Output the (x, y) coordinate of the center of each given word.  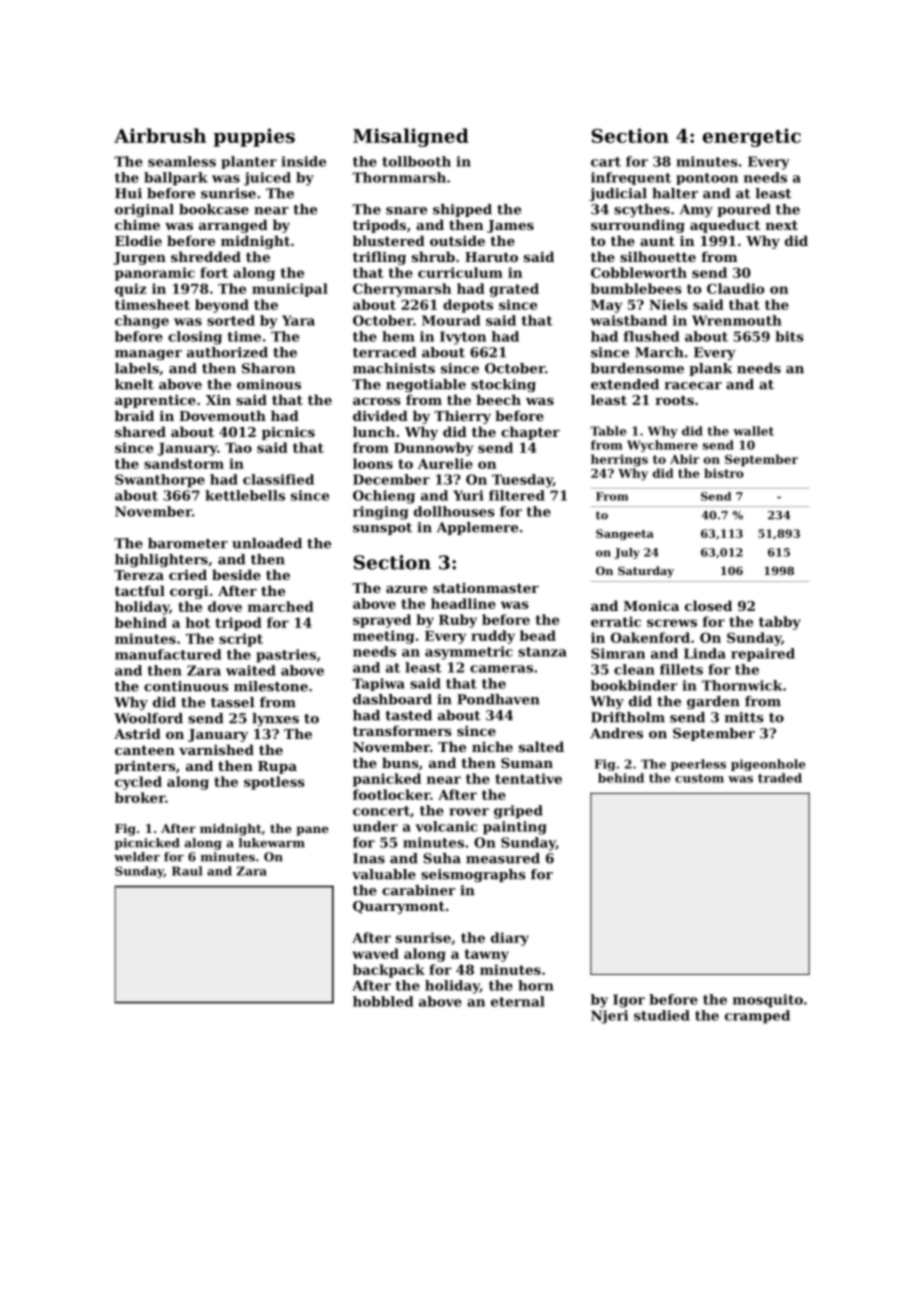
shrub (433, 256)
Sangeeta (625, 534)
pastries (286, 656)
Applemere (477, 528)
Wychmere (662, 446)
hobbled (383, 1001)
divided (380, 415)
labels (137, 368)
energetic (752, 137)
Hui (128, 193)
